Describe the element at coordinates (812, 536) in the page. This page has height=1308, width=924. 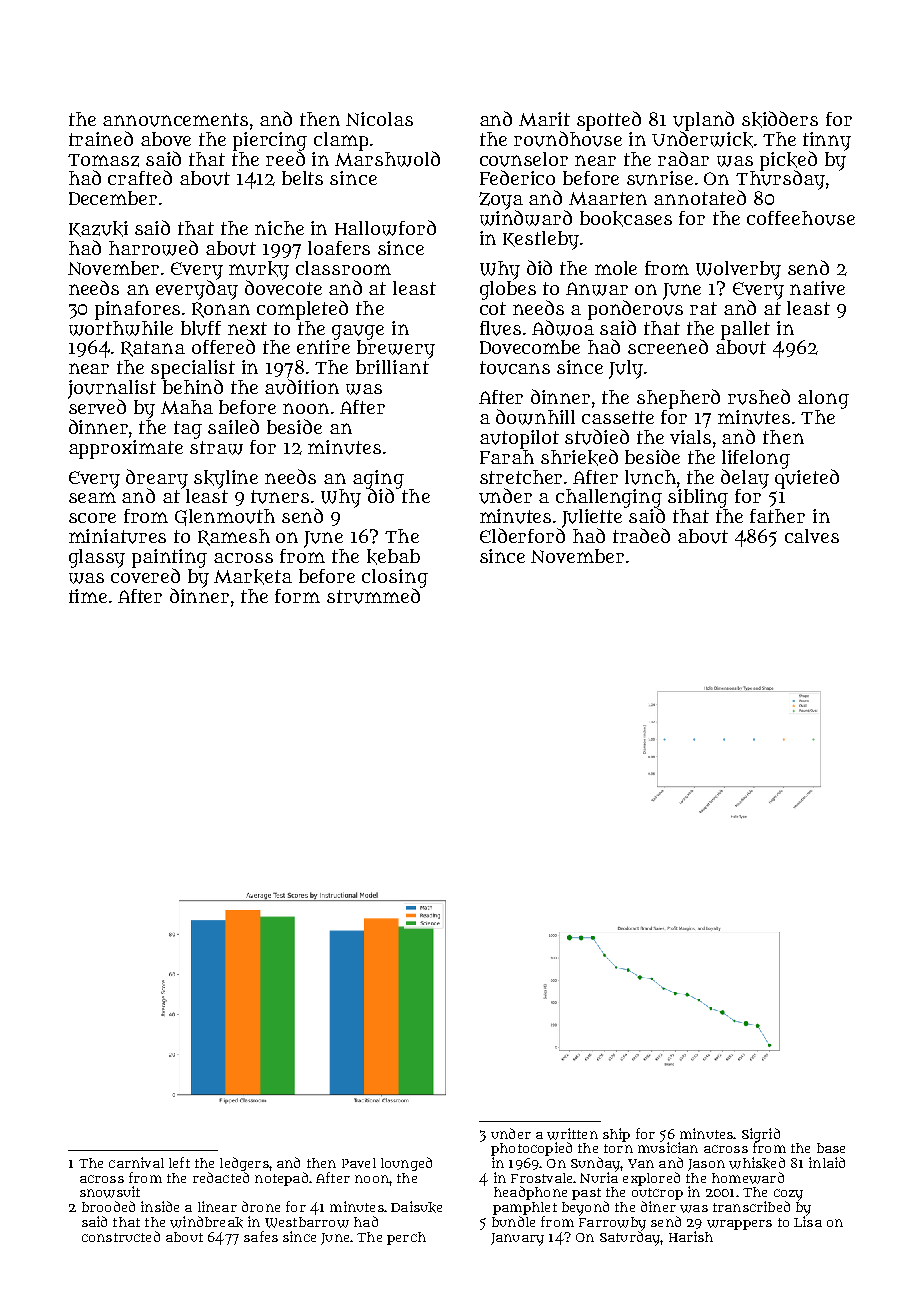
I see `calves` at that location.
